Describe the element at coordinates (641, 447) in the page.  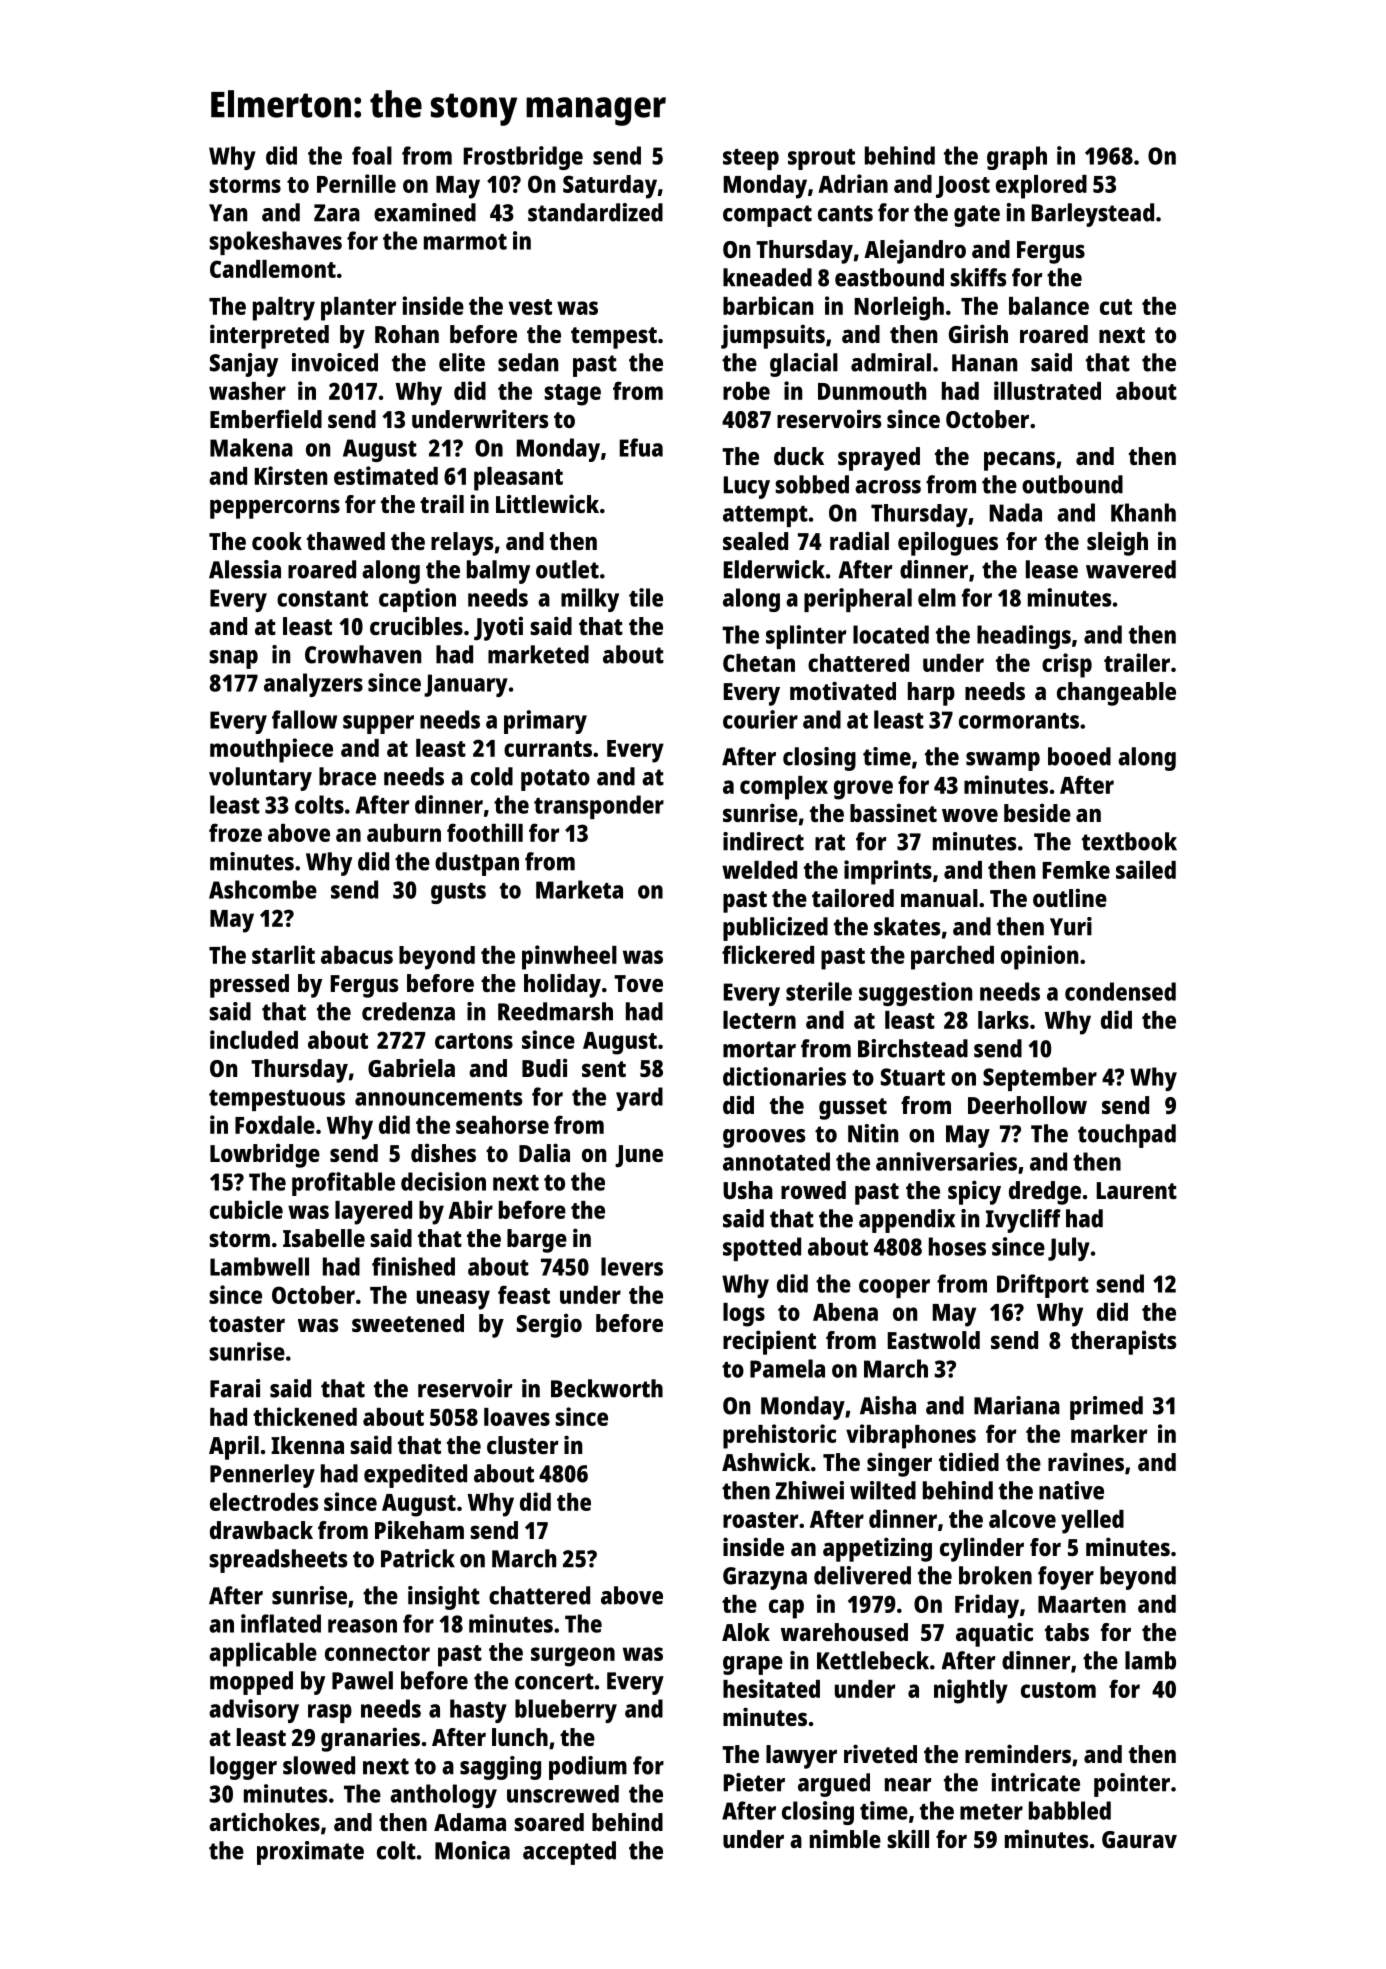
I see `Efua` at that location.
